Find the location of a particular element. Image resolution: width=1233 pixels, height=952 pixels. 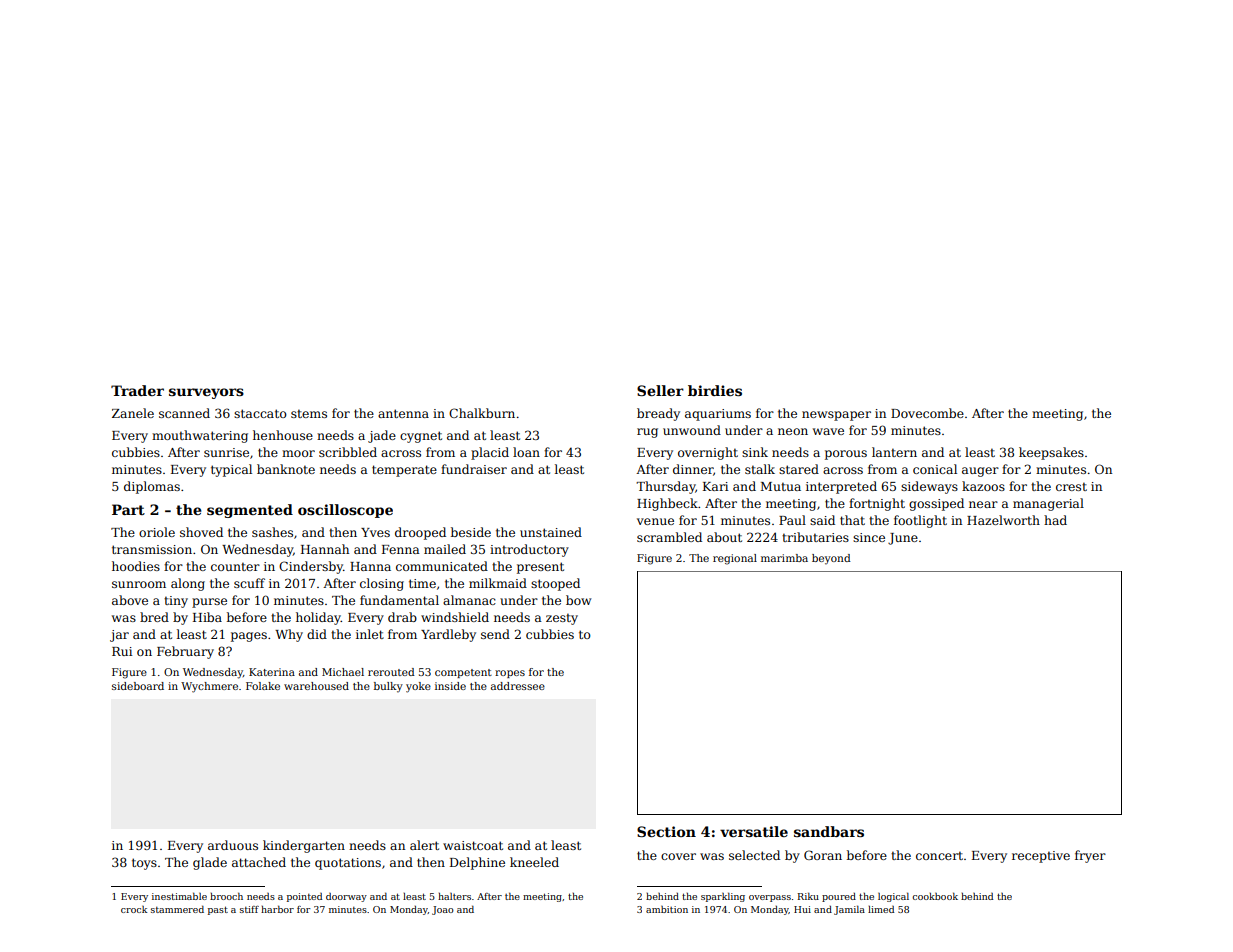

addressee is located at coordinates (518, 686).
